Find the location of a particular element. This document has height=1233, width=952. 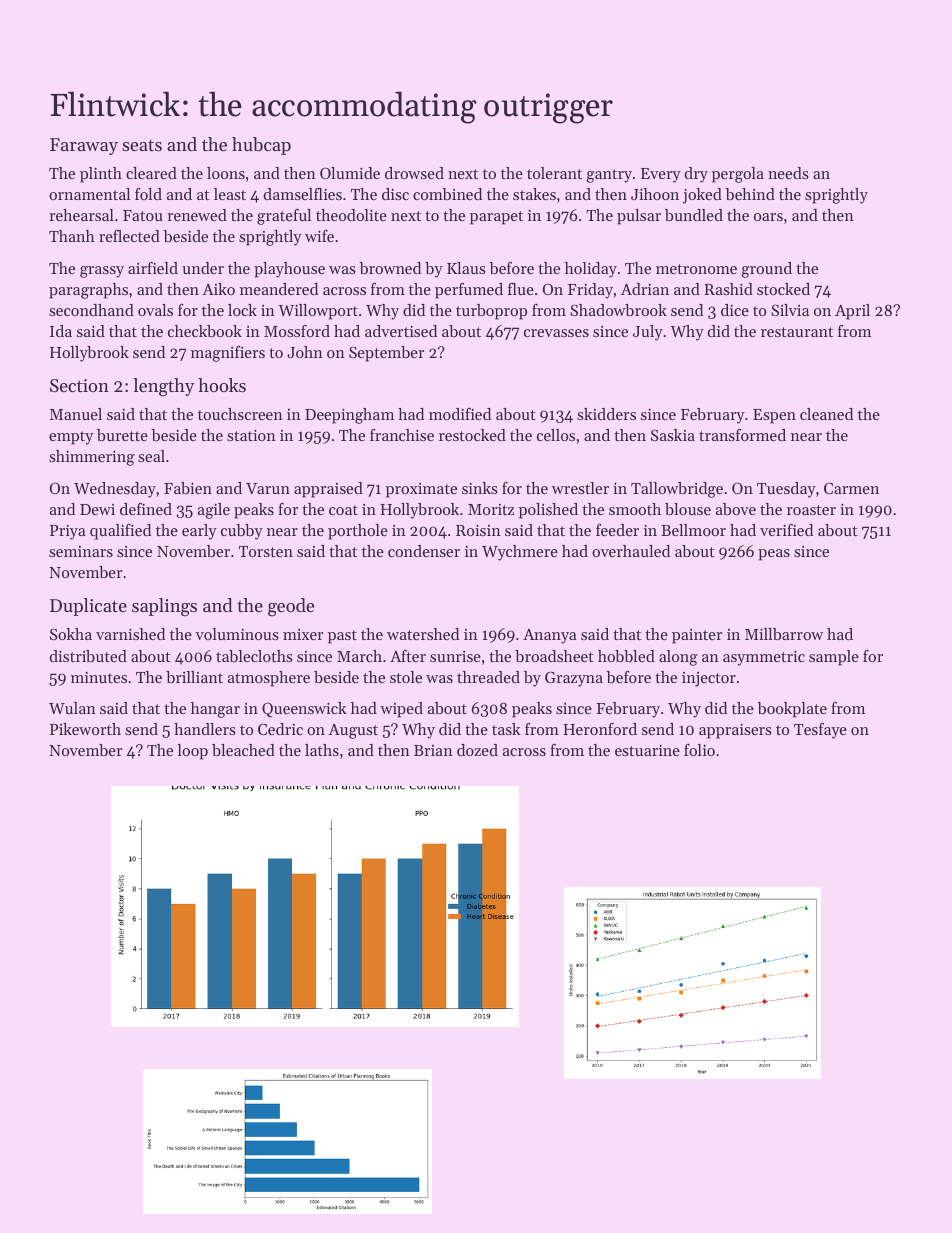

tolerant is located at coordinates (554, 173).
